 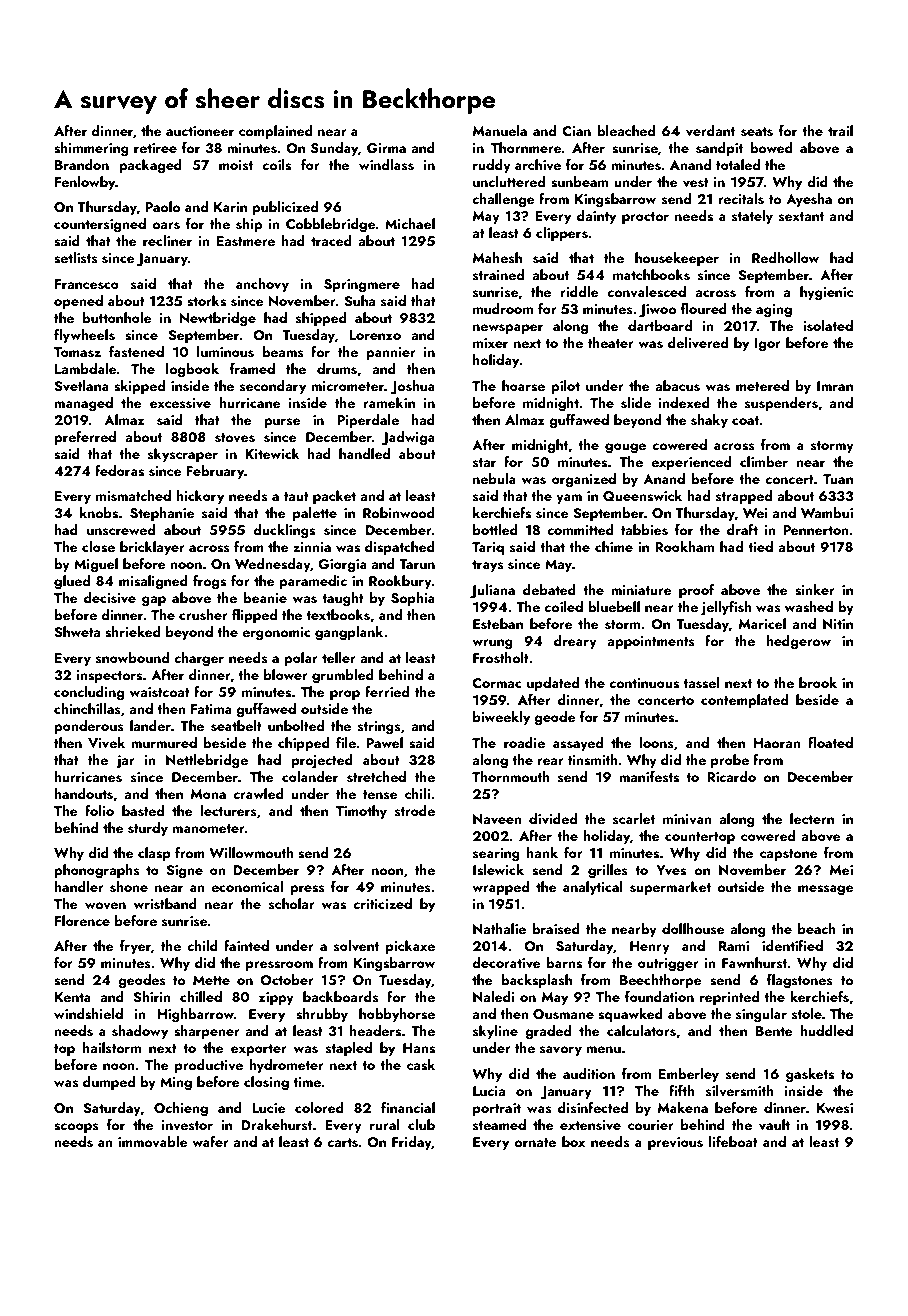 What do you see at coordinates (386, 165) in the screenshot?
I see `windlass` at bounding box center [386, 165].
